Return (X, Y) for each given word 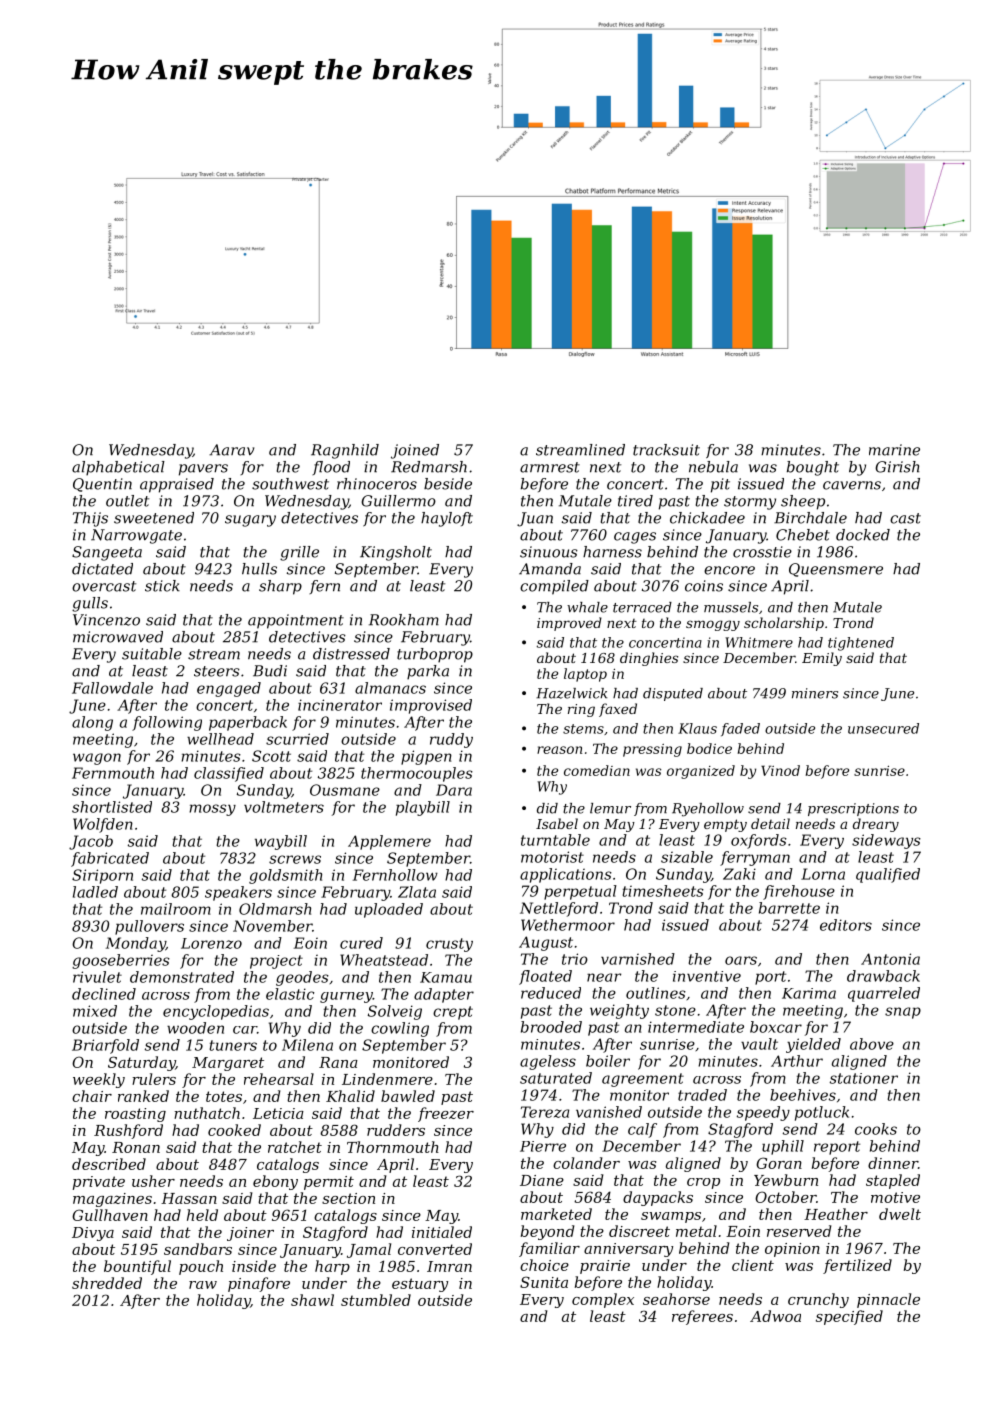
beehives (803, 1095)
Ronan (136, 1147)
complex (603, 1300)
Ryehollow (708, 810)
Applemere (389, 842)
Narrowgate (136, 536)
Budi (270, 671)
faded (740, 729)
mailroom (176, 909)
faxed (618, 710)
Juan (535, 519)
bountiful (137, 1267)
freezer (446, 1114)
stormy (750, 503)
